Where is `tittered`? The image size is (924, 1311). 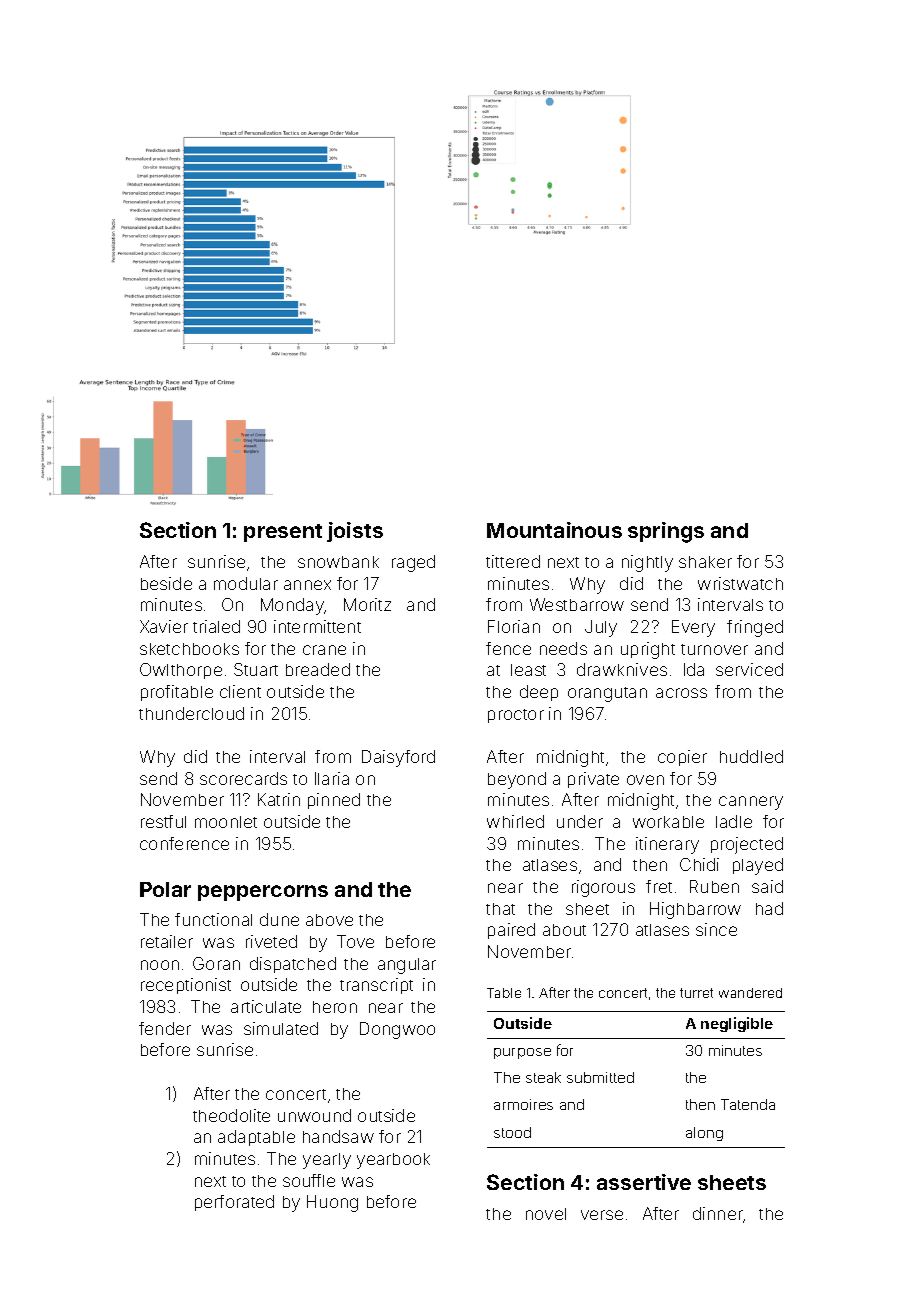
tittered is located at coordinates (513, 561).
